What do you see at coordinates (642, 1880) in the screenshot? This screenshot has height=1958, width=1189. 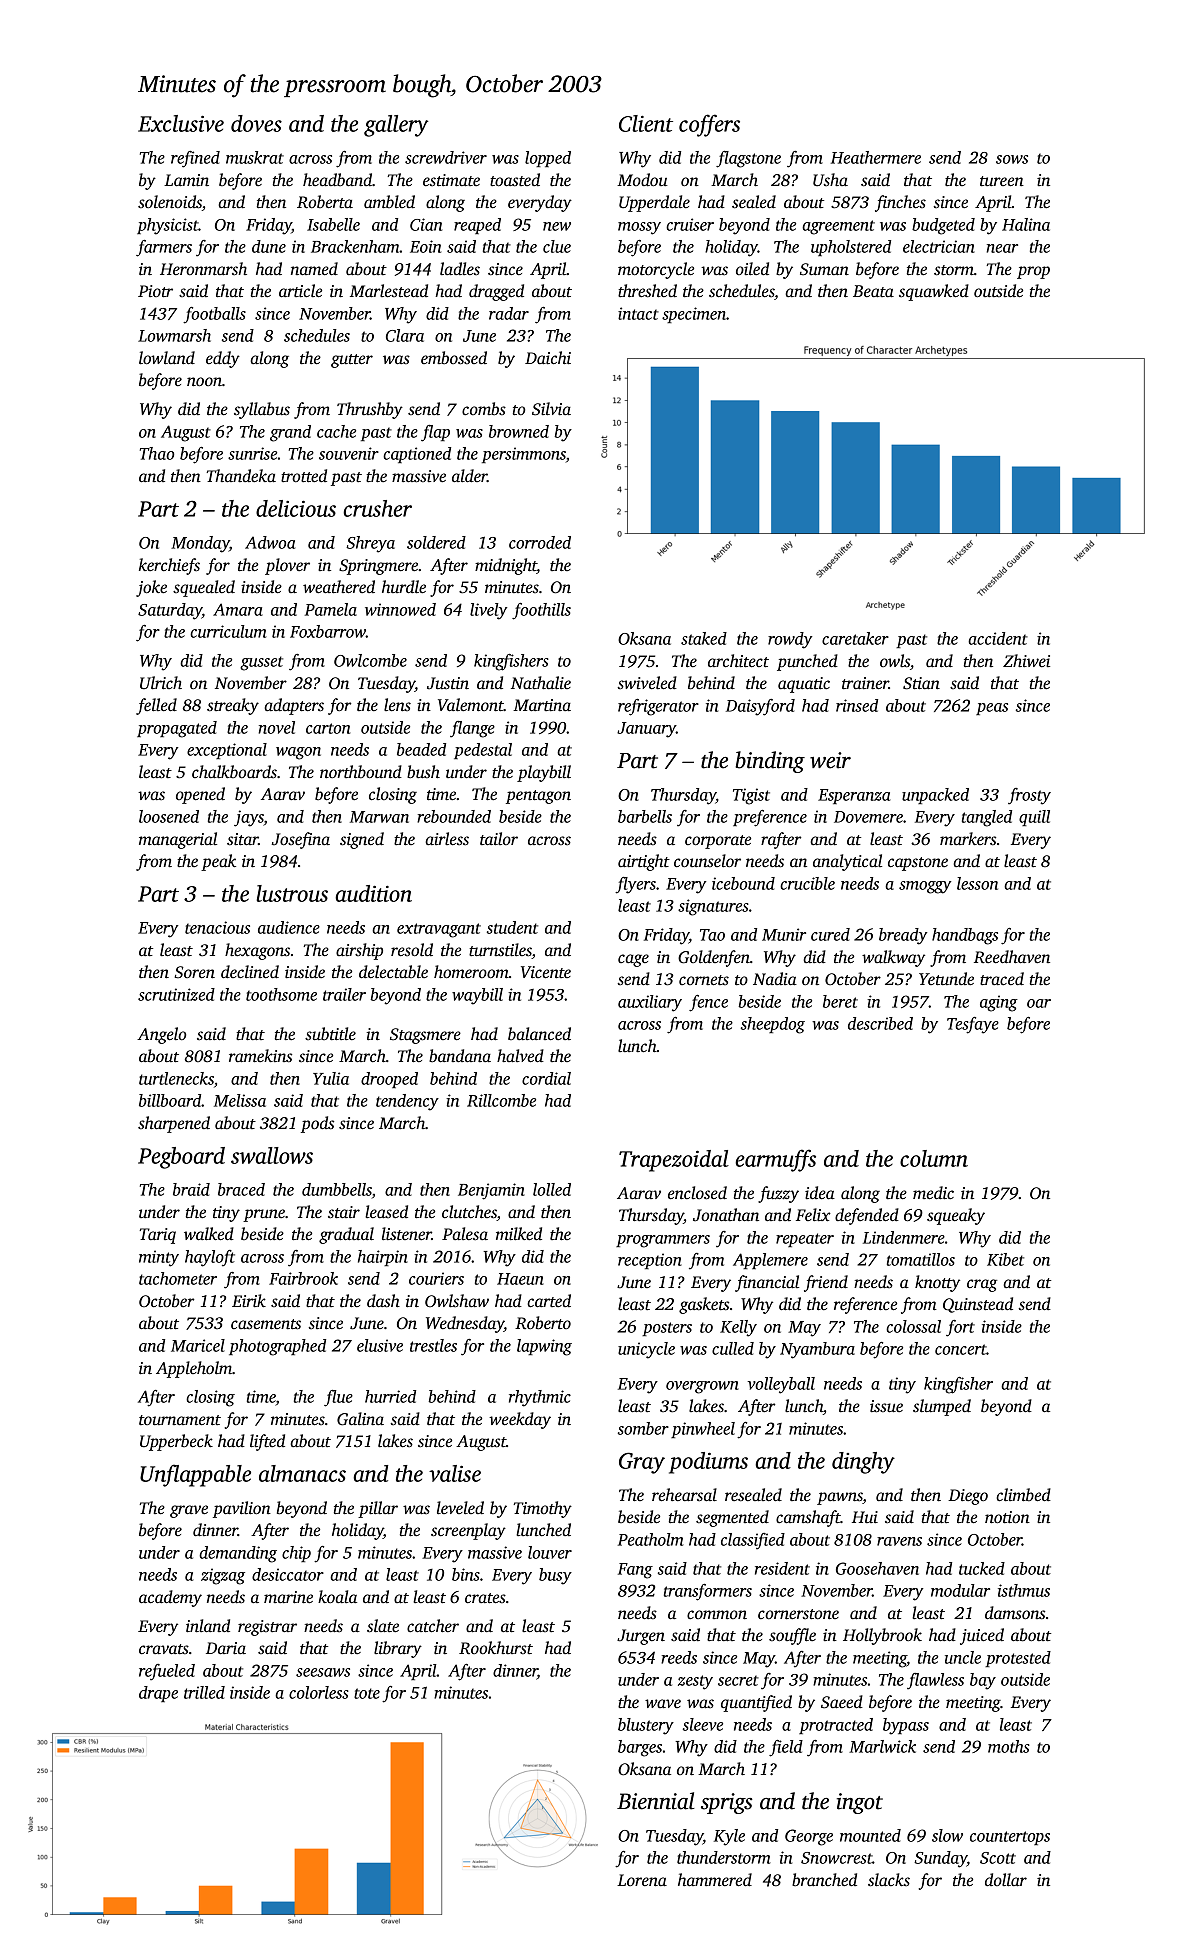 I see `Lorena` at bounding box center [642, 1880].
